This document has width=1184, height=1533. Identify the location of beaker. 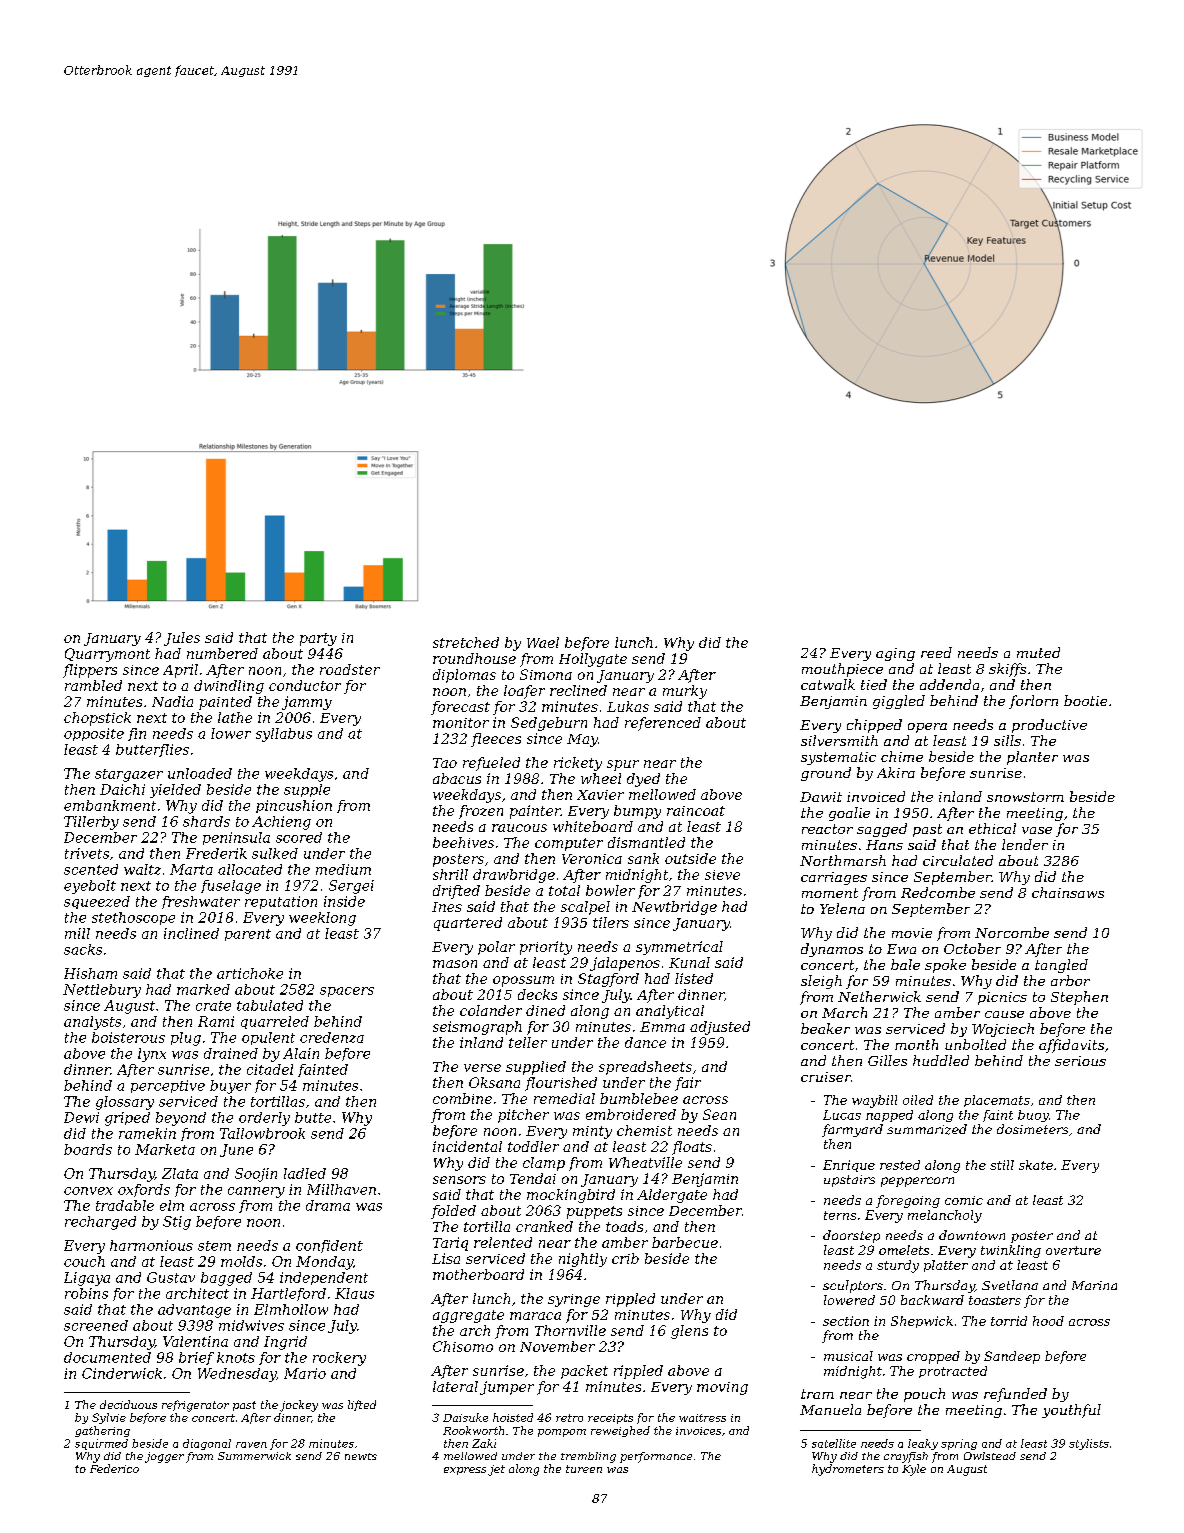
(825, 1028).
